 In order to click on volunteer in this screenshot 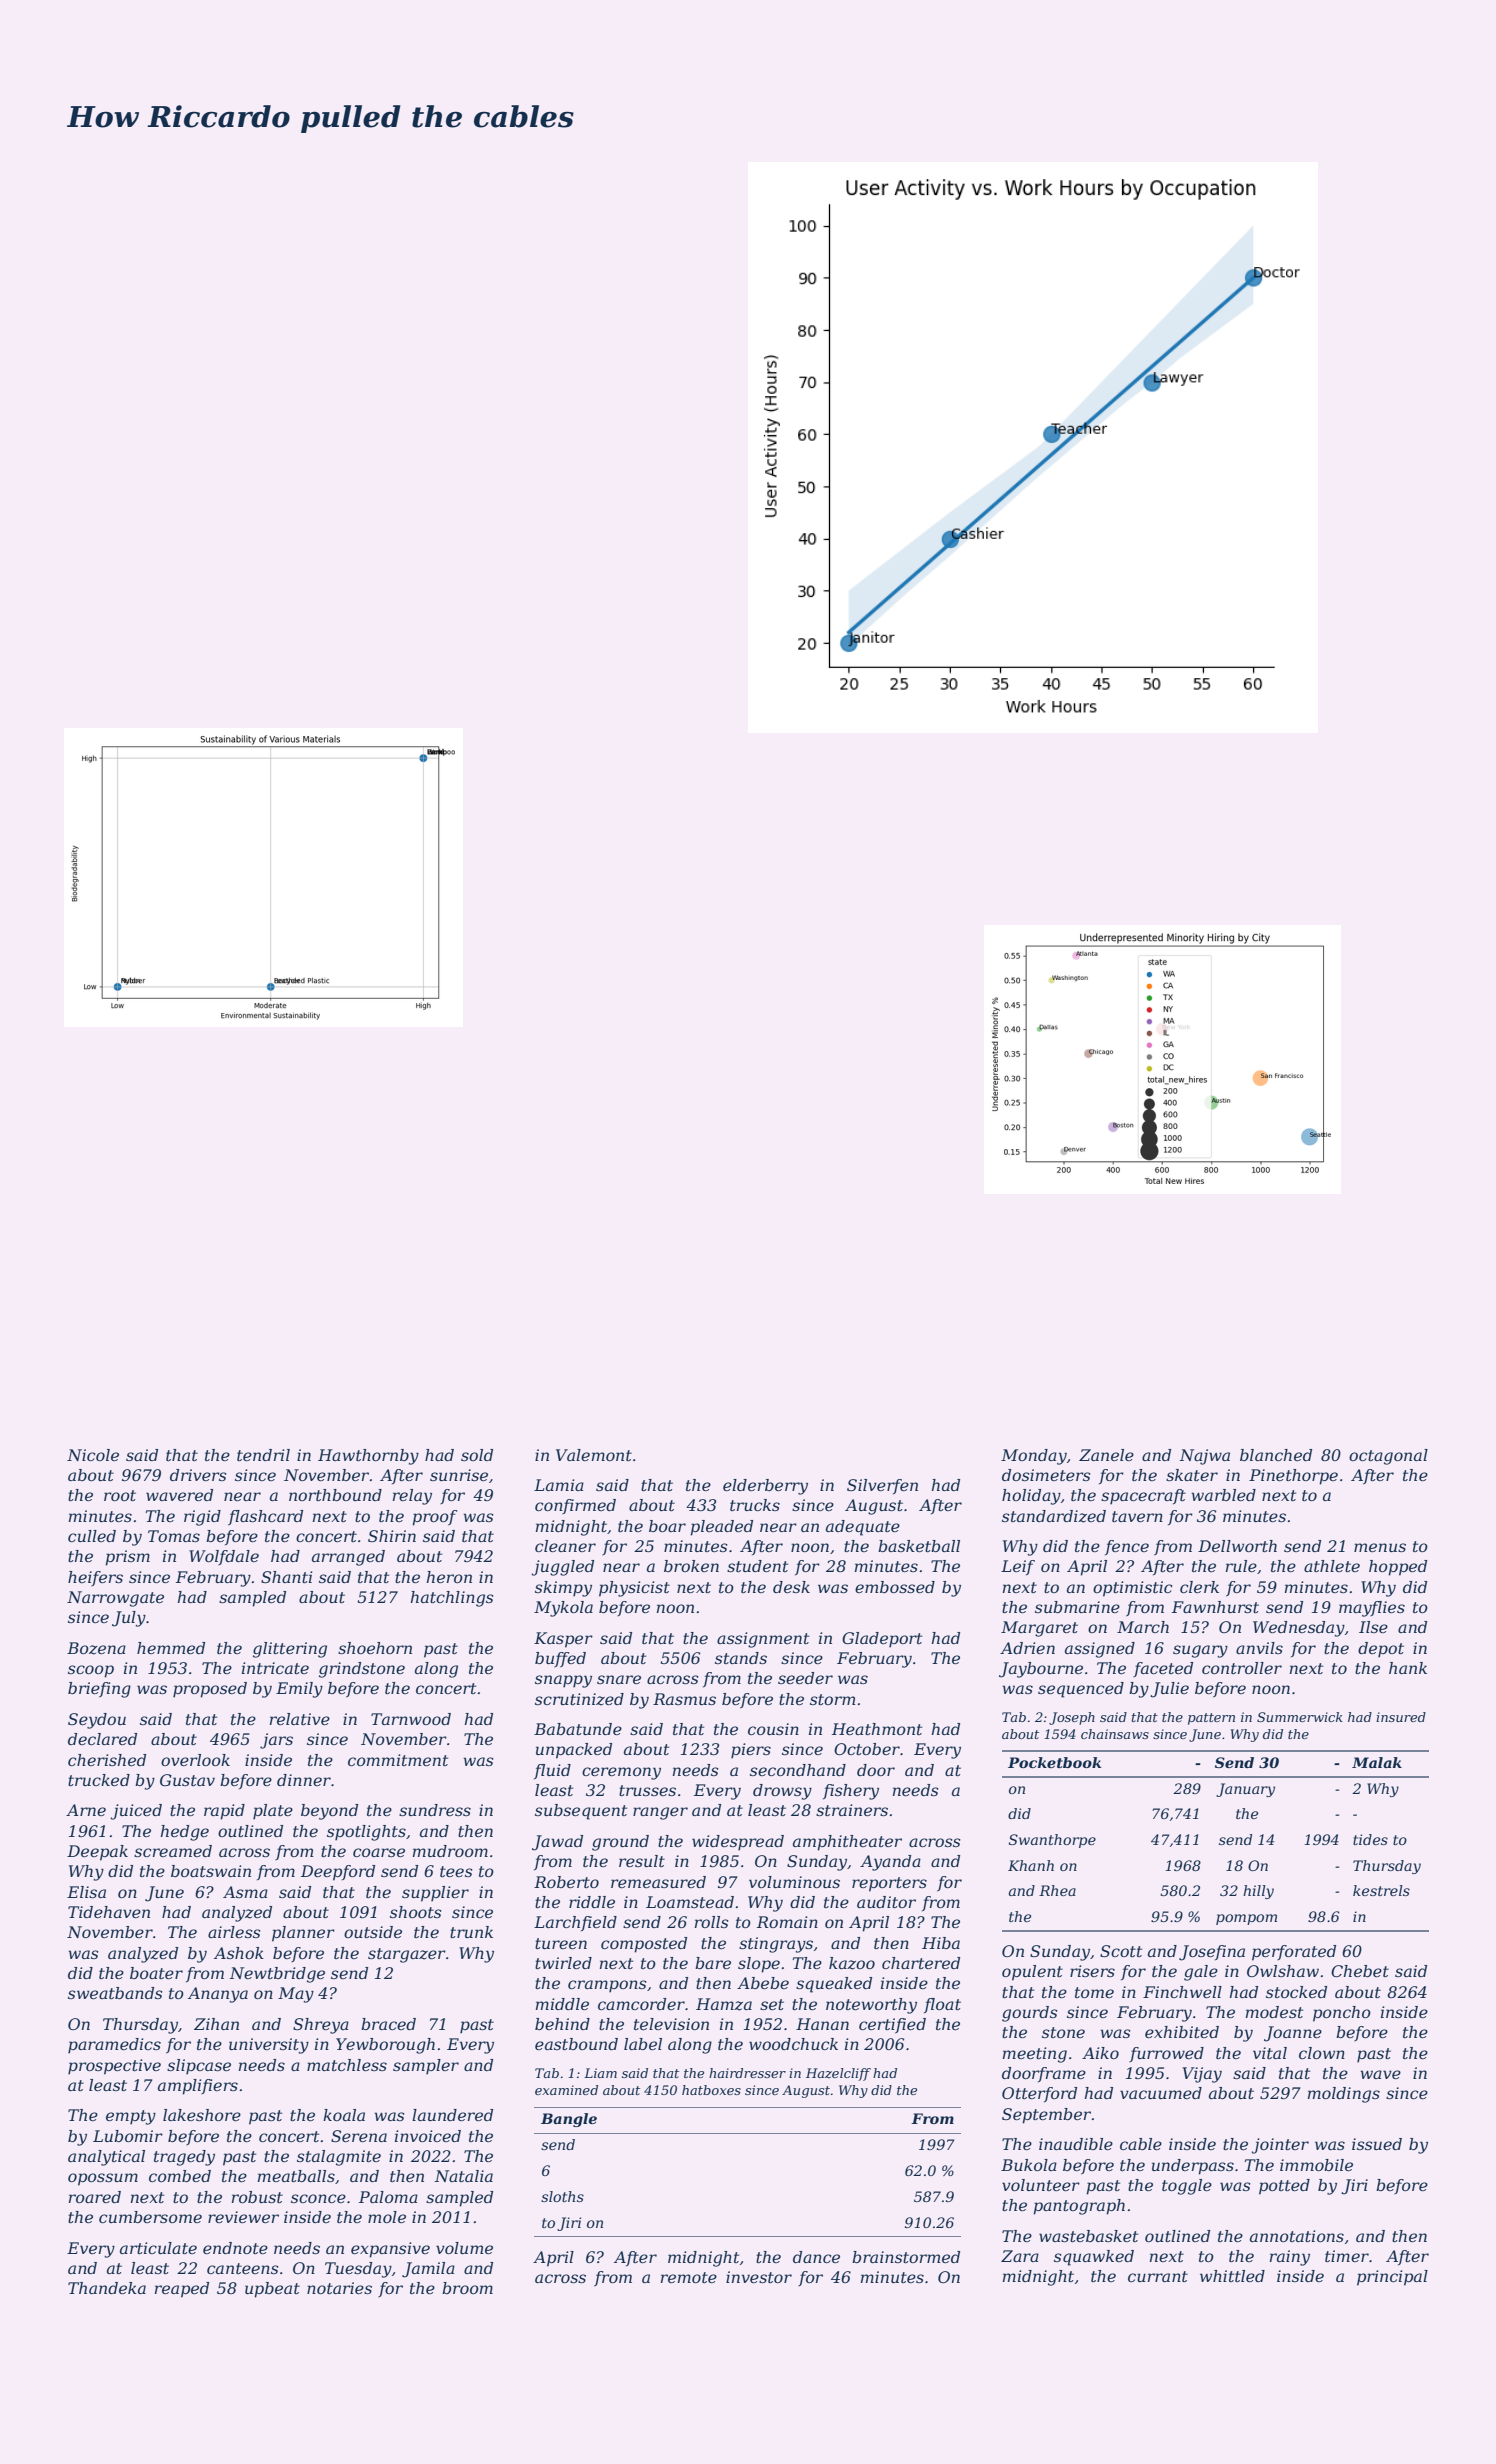, I will do `click(1041, 2185)`.
